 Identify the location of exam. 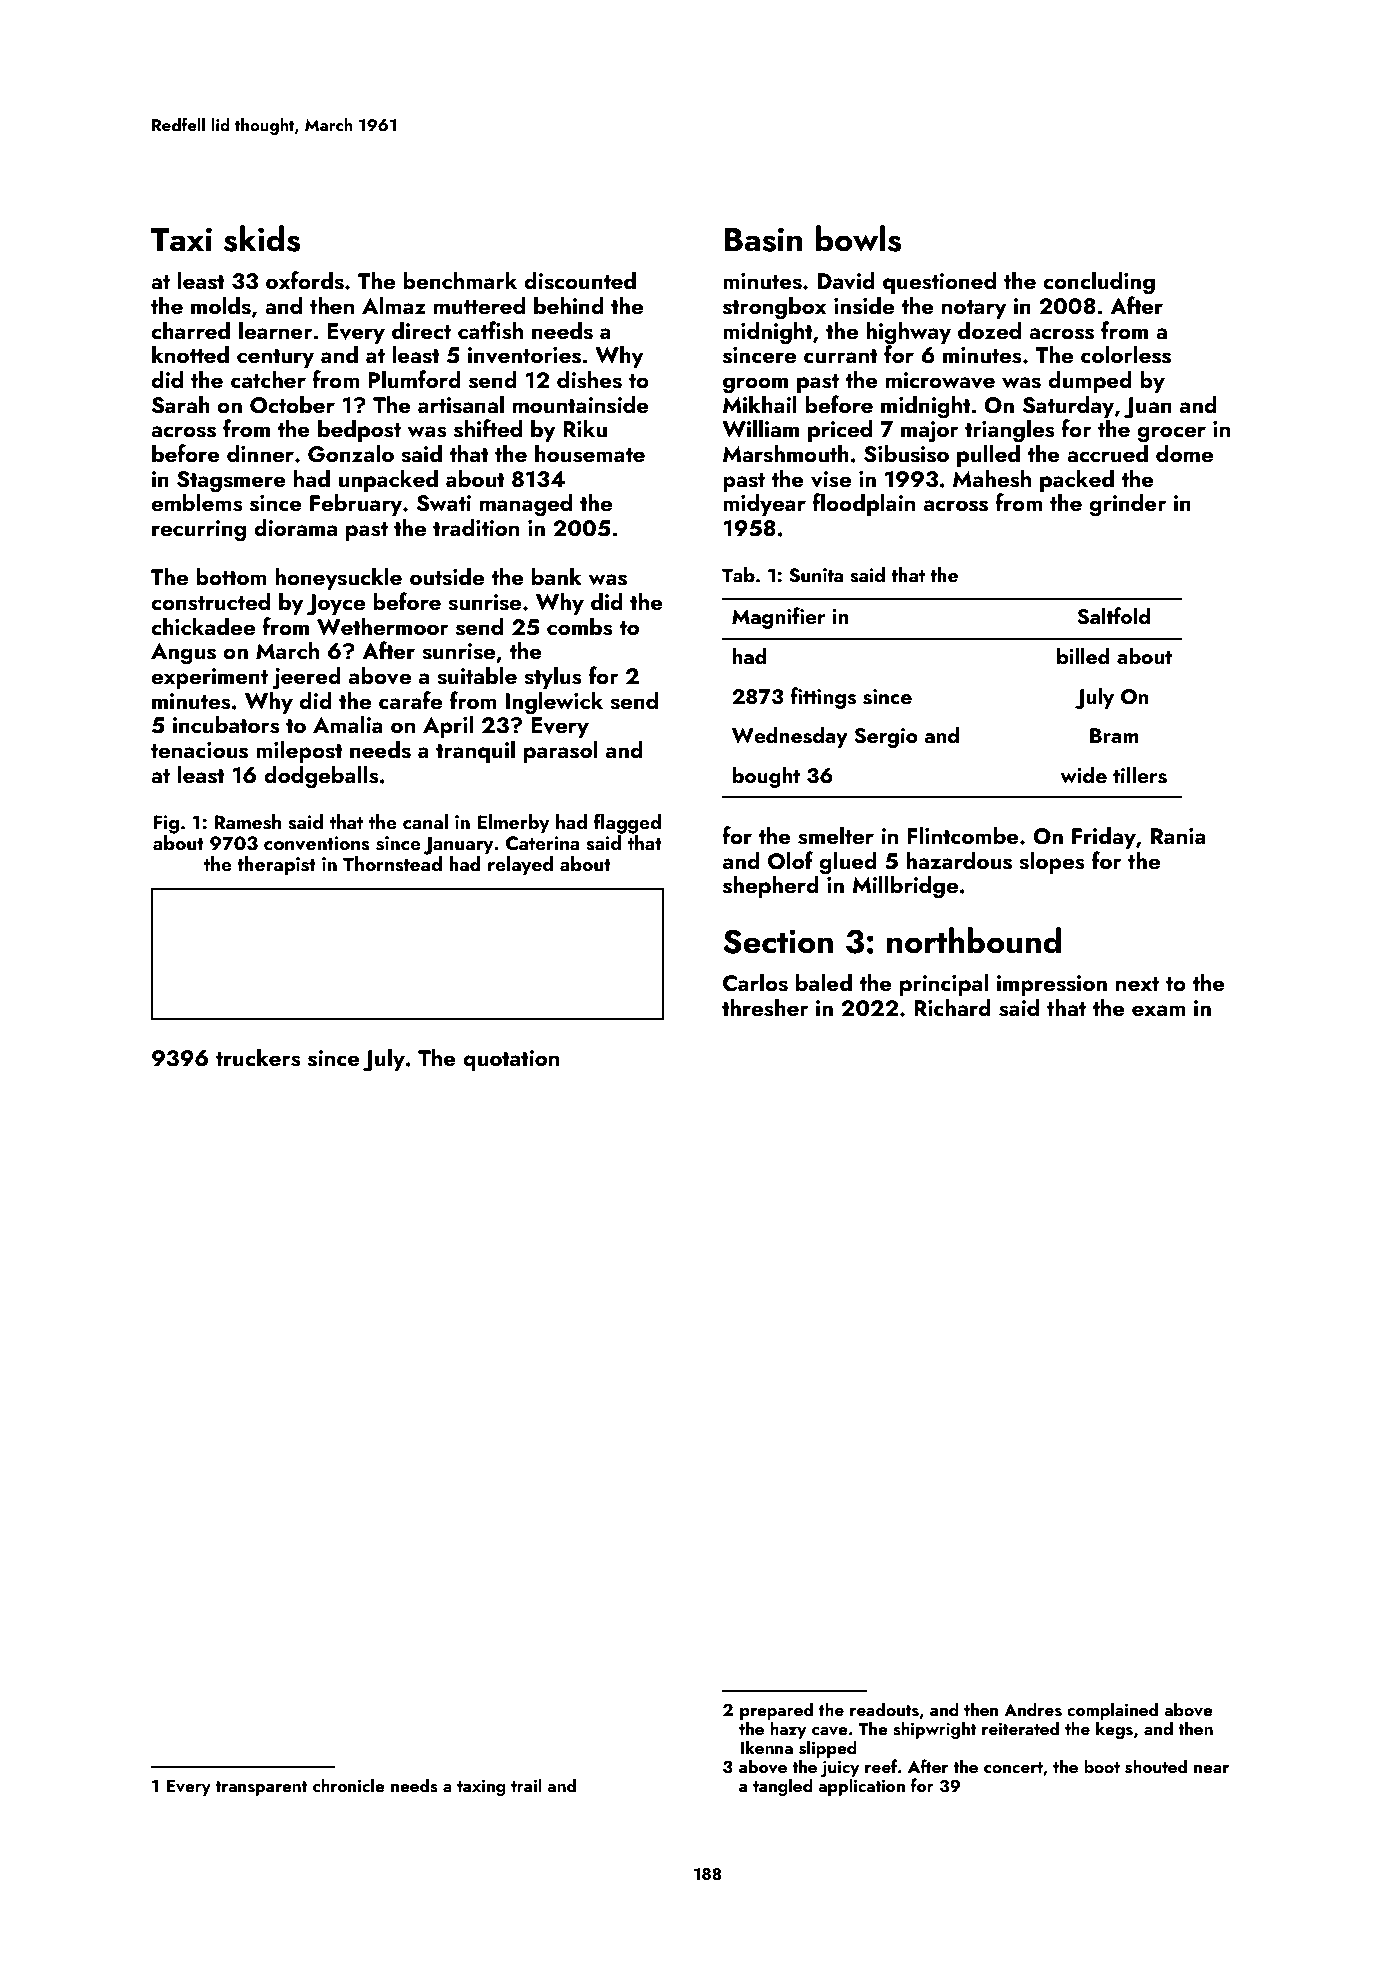
(1159, 1010).
